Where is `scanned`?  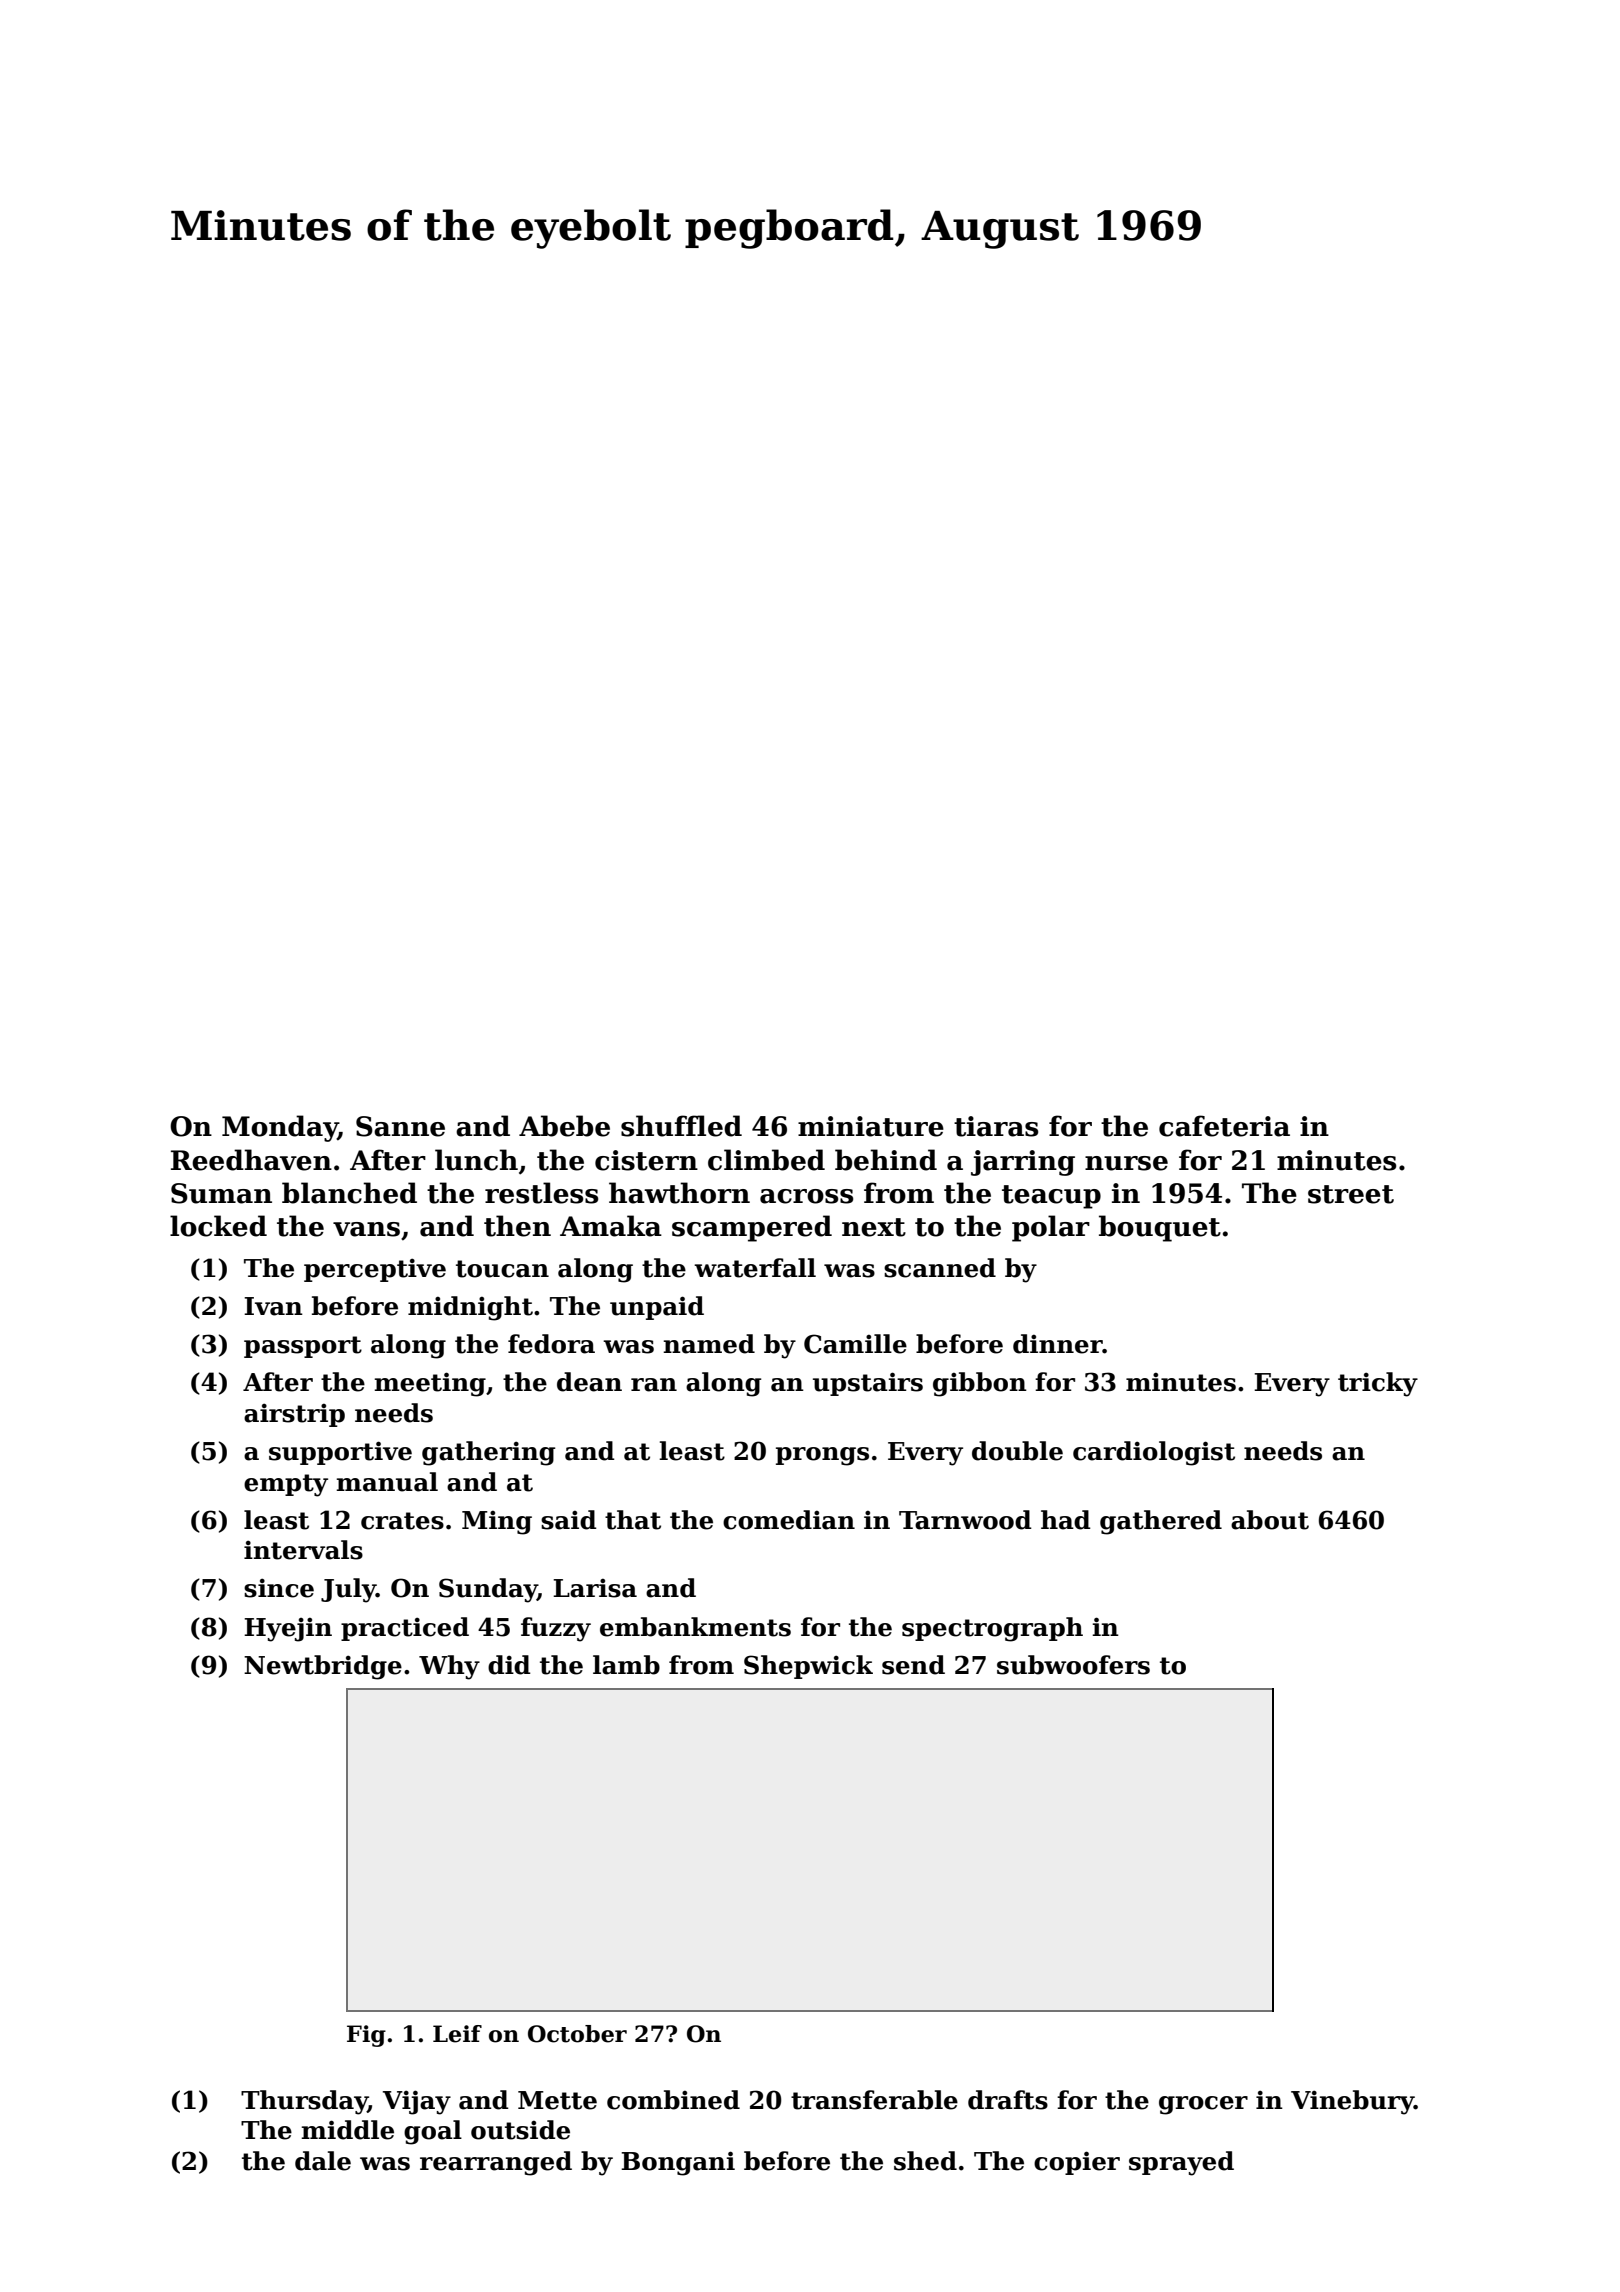 scanned is located at coordinates (940, 1268).
